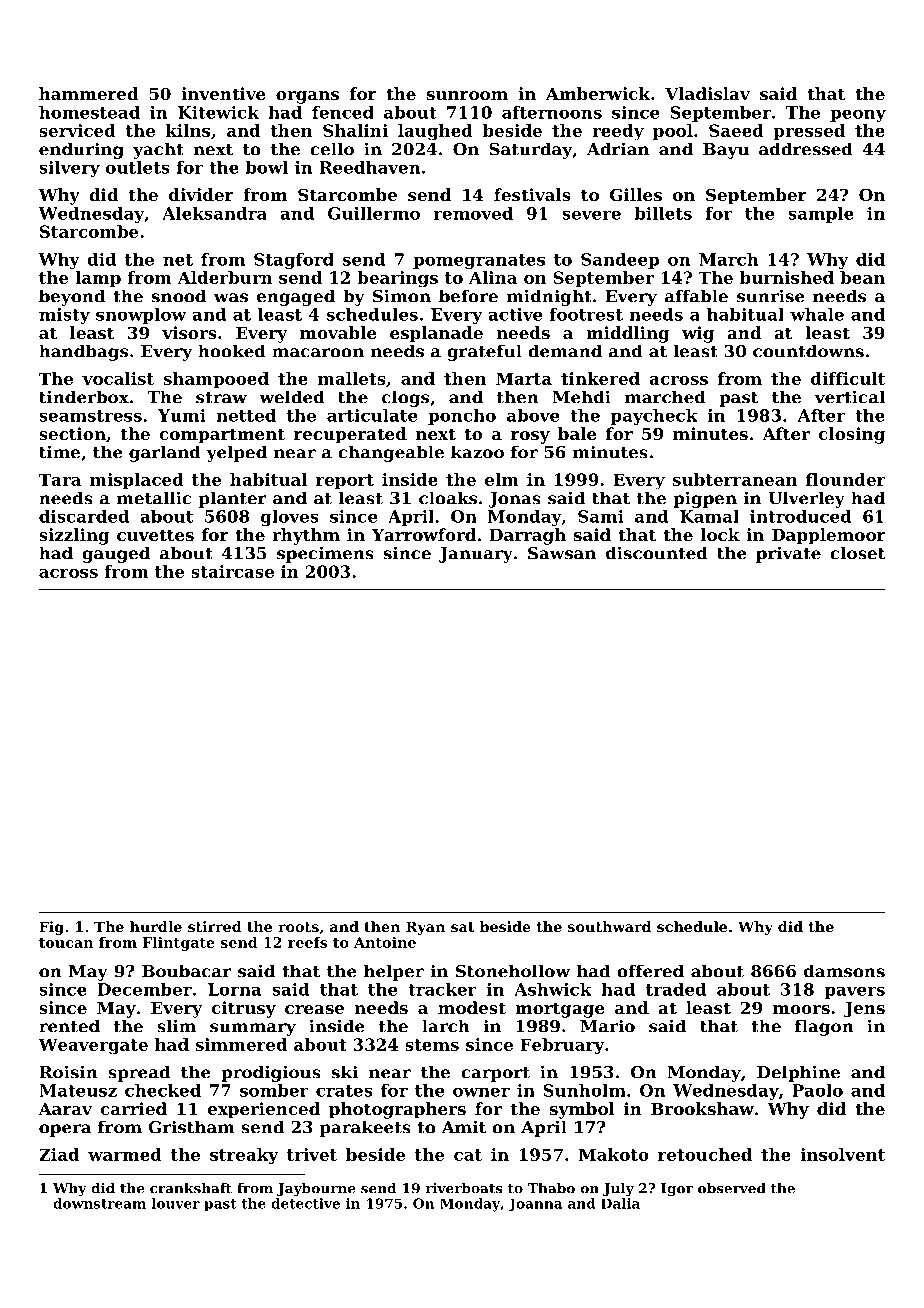  Describe the element at coordinates (467, 95) in the screenshot. I see `sunroom` at that location.
